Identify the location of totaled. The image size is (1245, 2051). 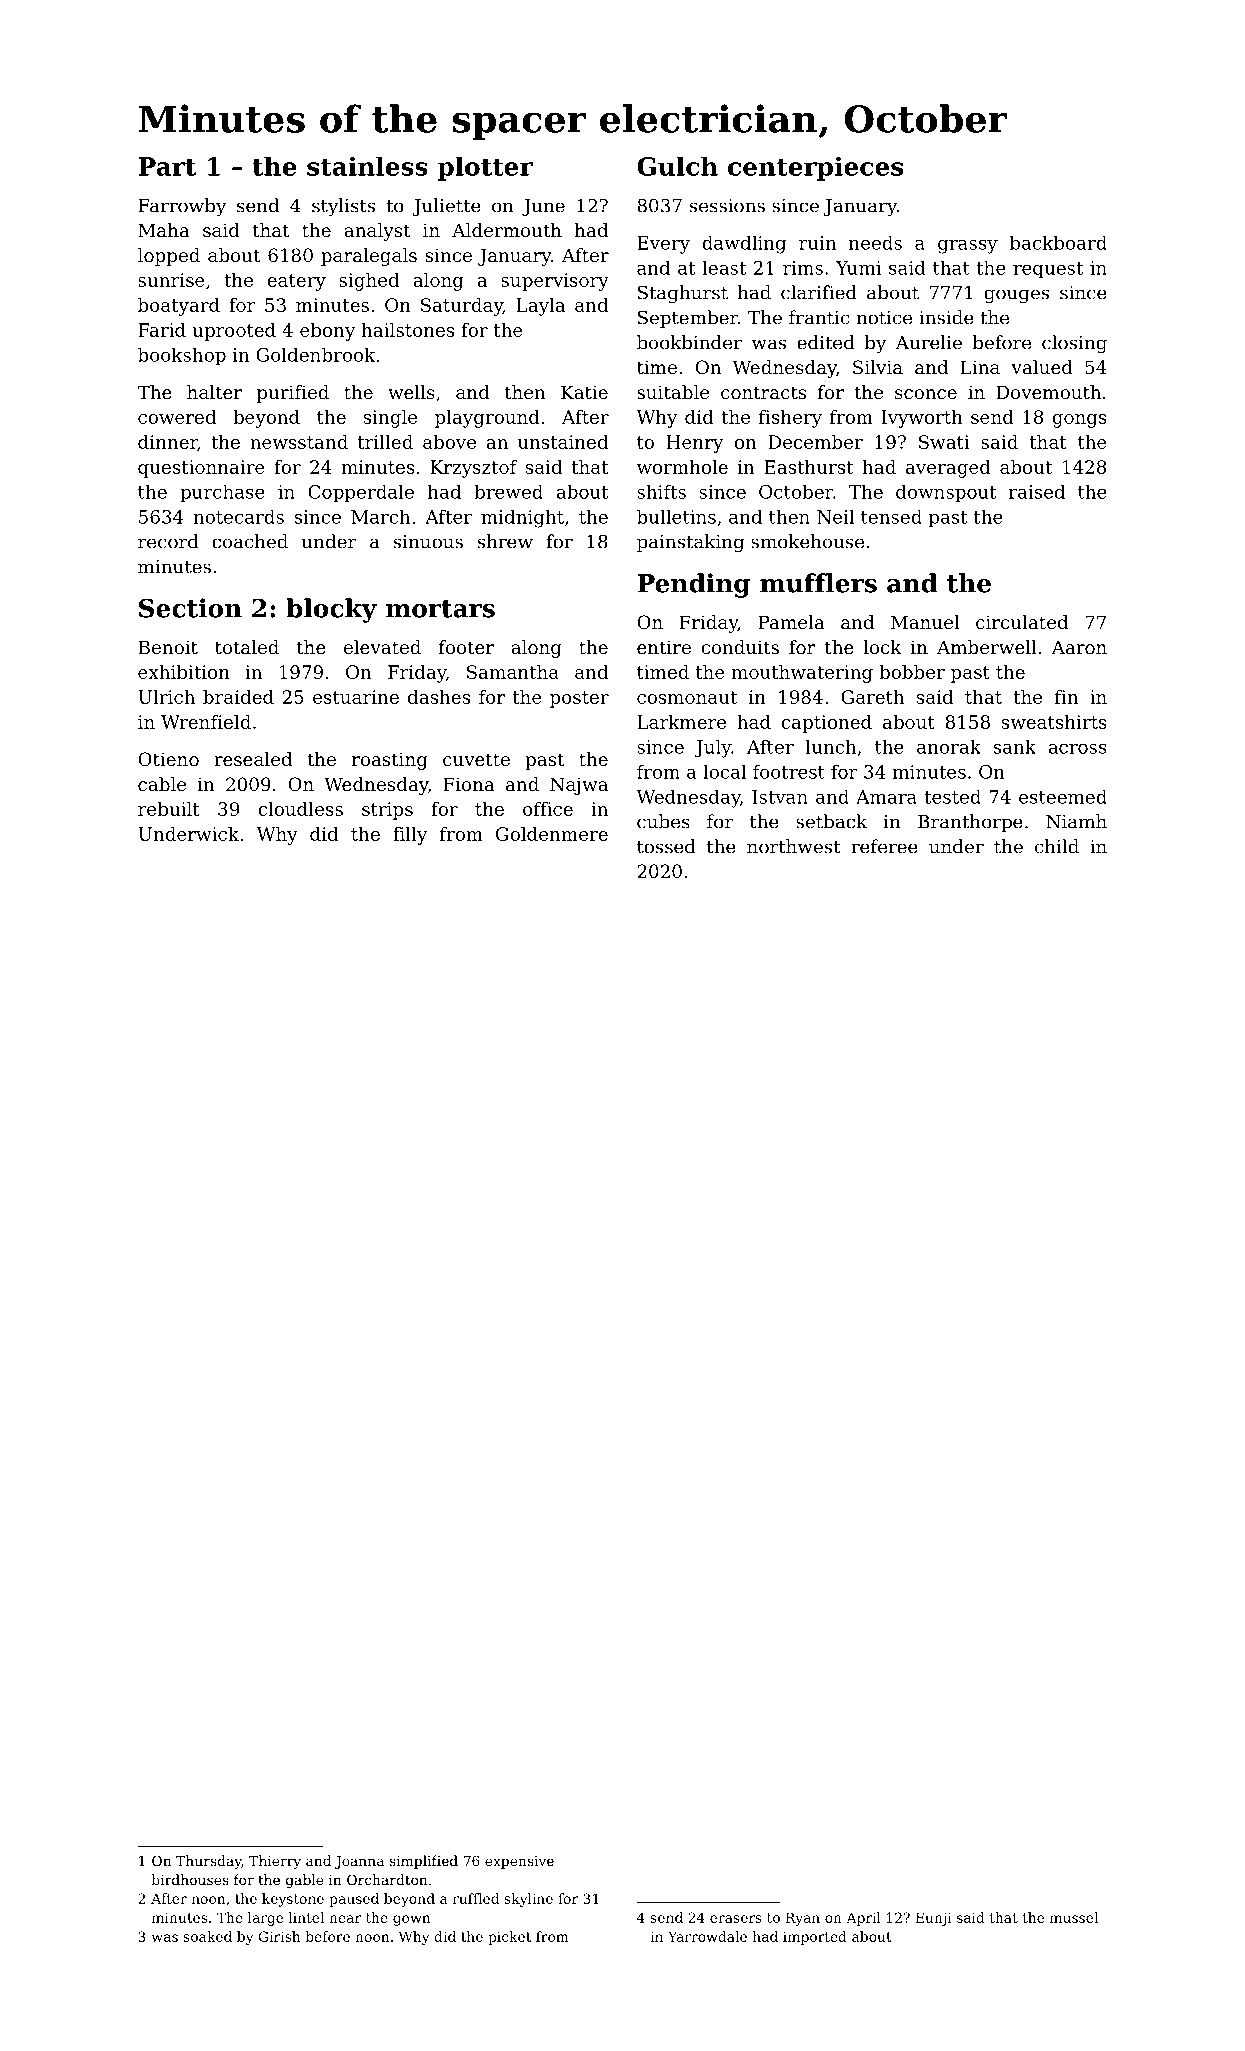
(247, 647).
